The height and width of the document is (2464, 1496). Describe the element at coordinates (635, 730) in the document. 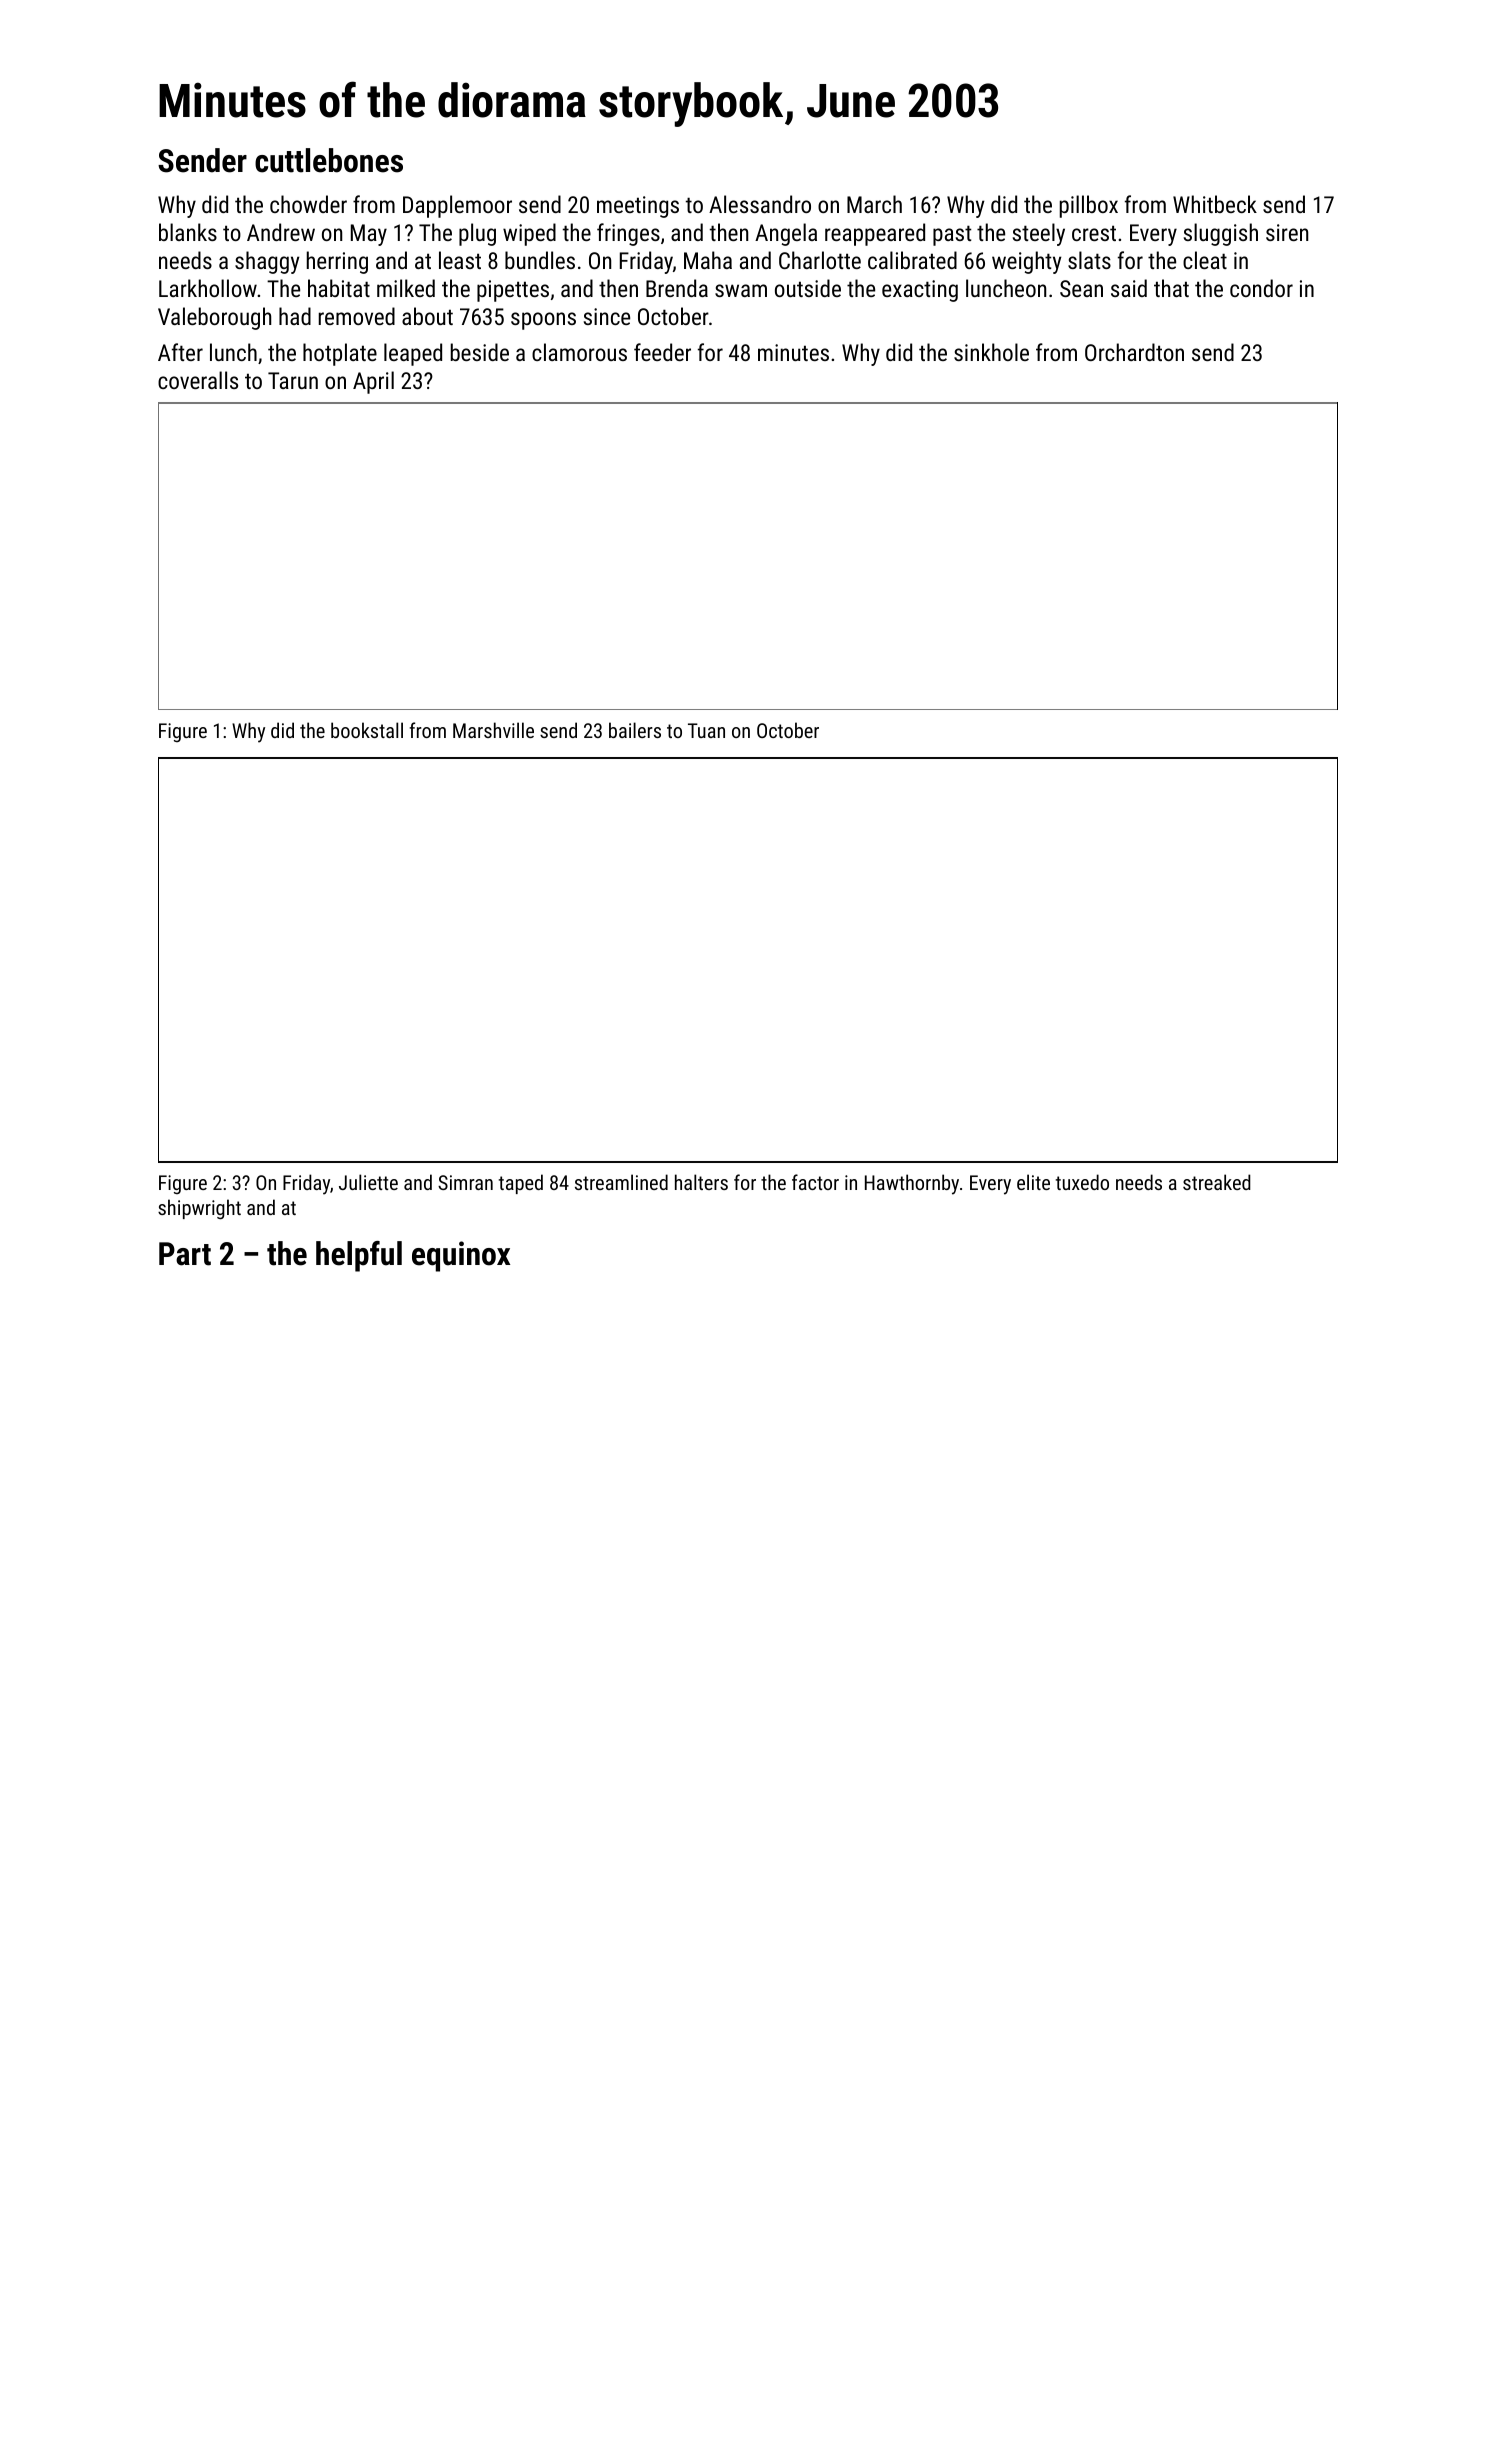

I see `bailers` at that location.
